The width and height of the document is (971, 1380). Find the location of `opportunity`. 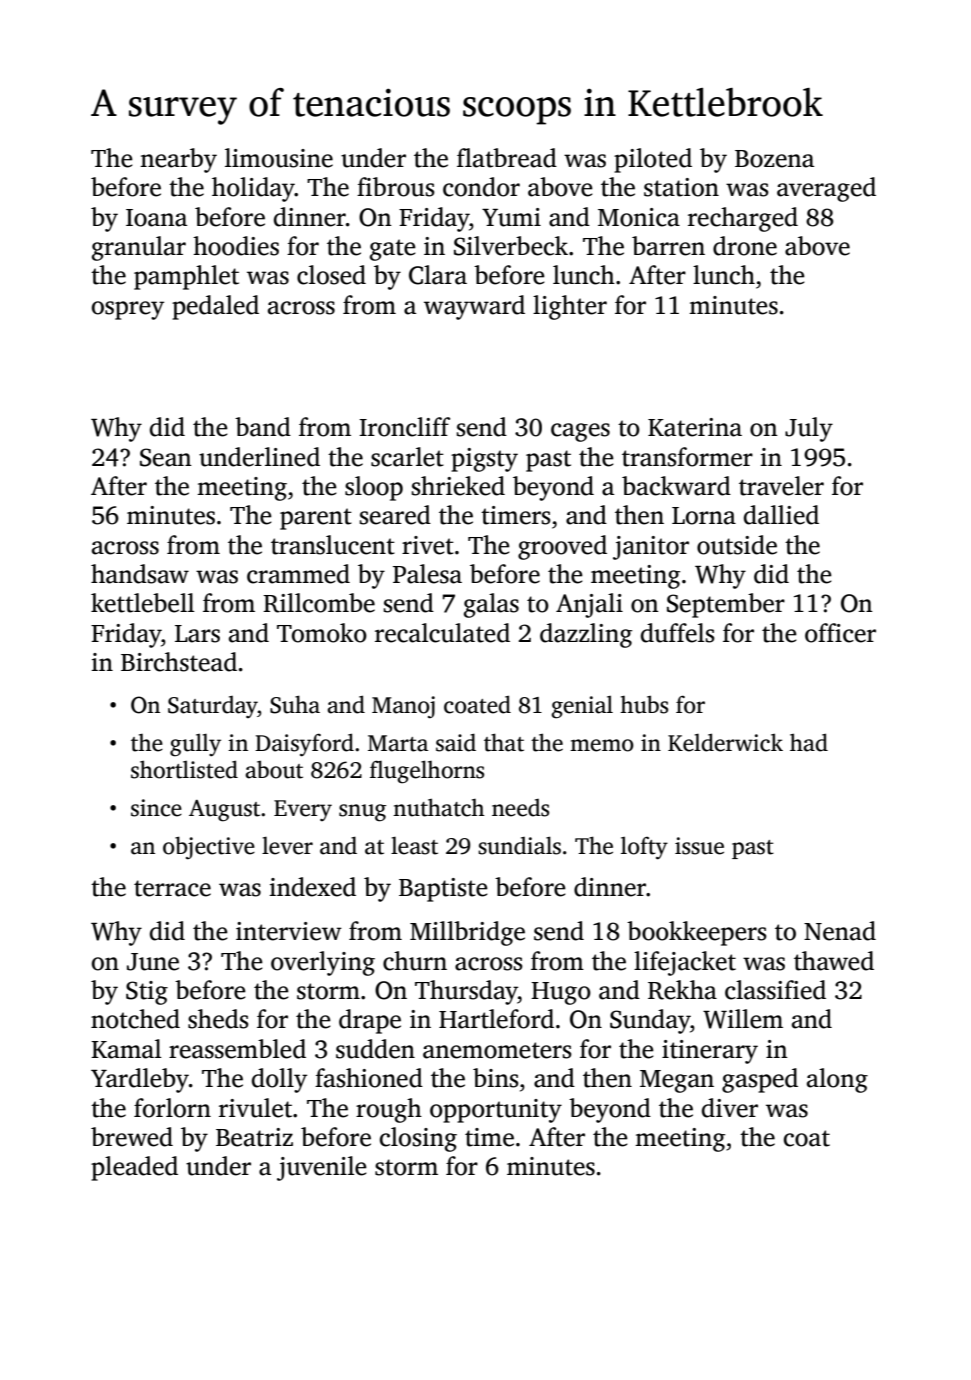

opportunity is located at coordinates (496, 1111).
